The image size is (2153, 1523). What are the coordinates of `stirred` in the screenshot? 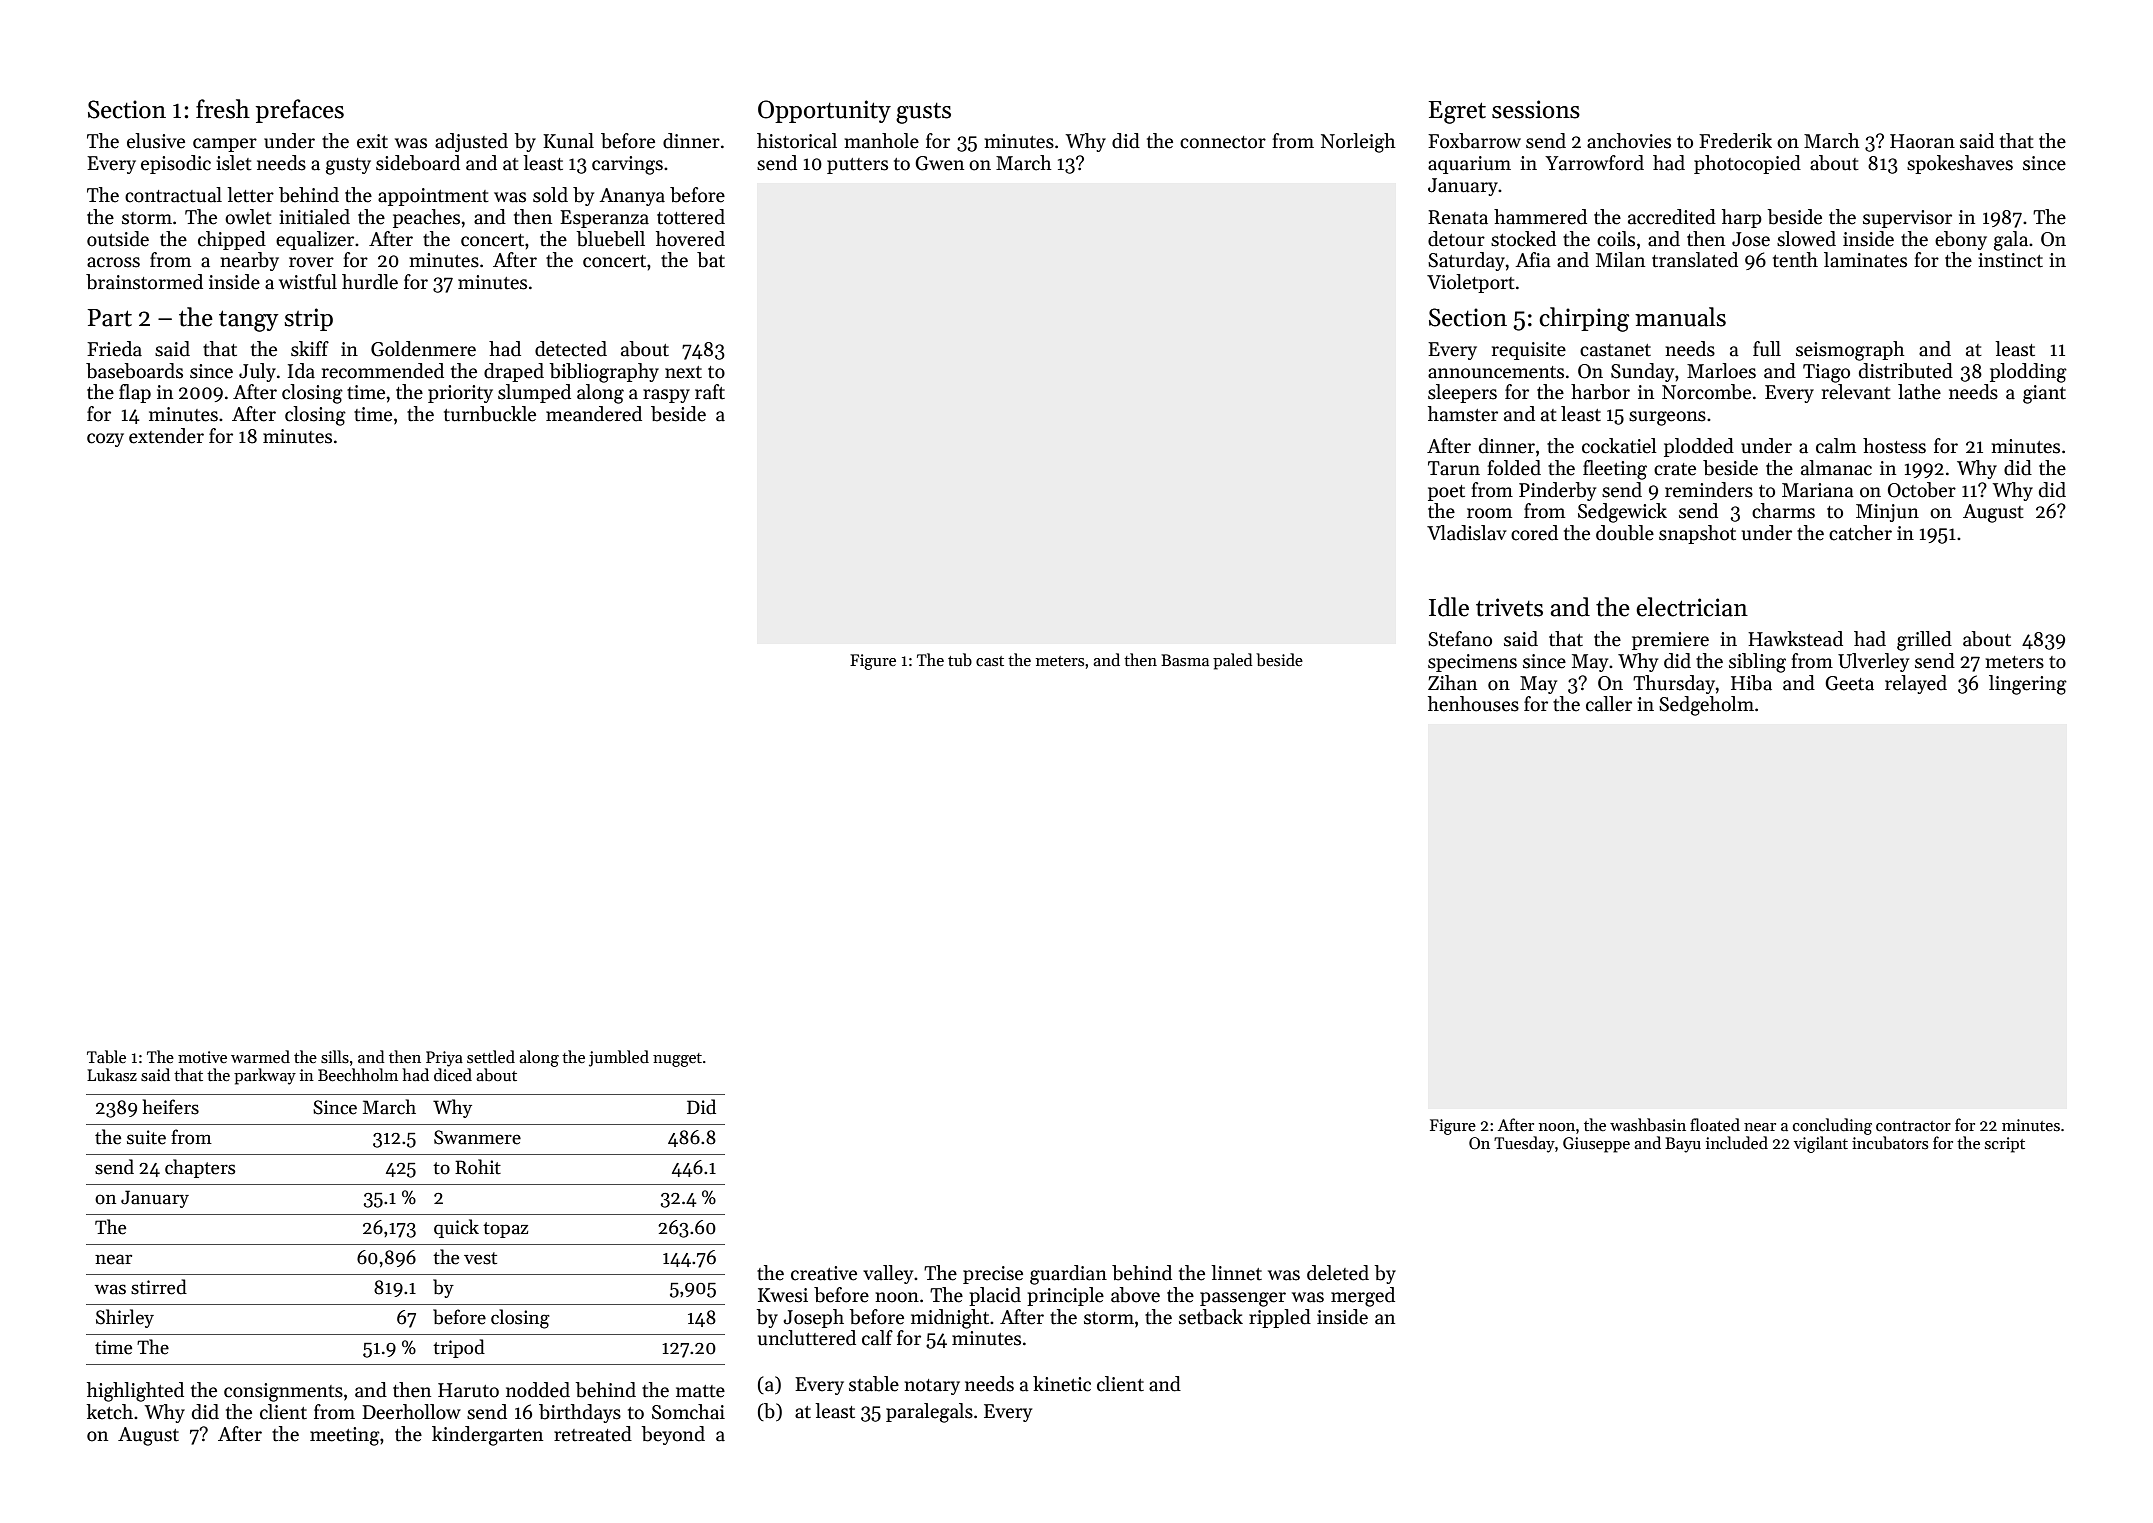 It's located at (159, 1287).
